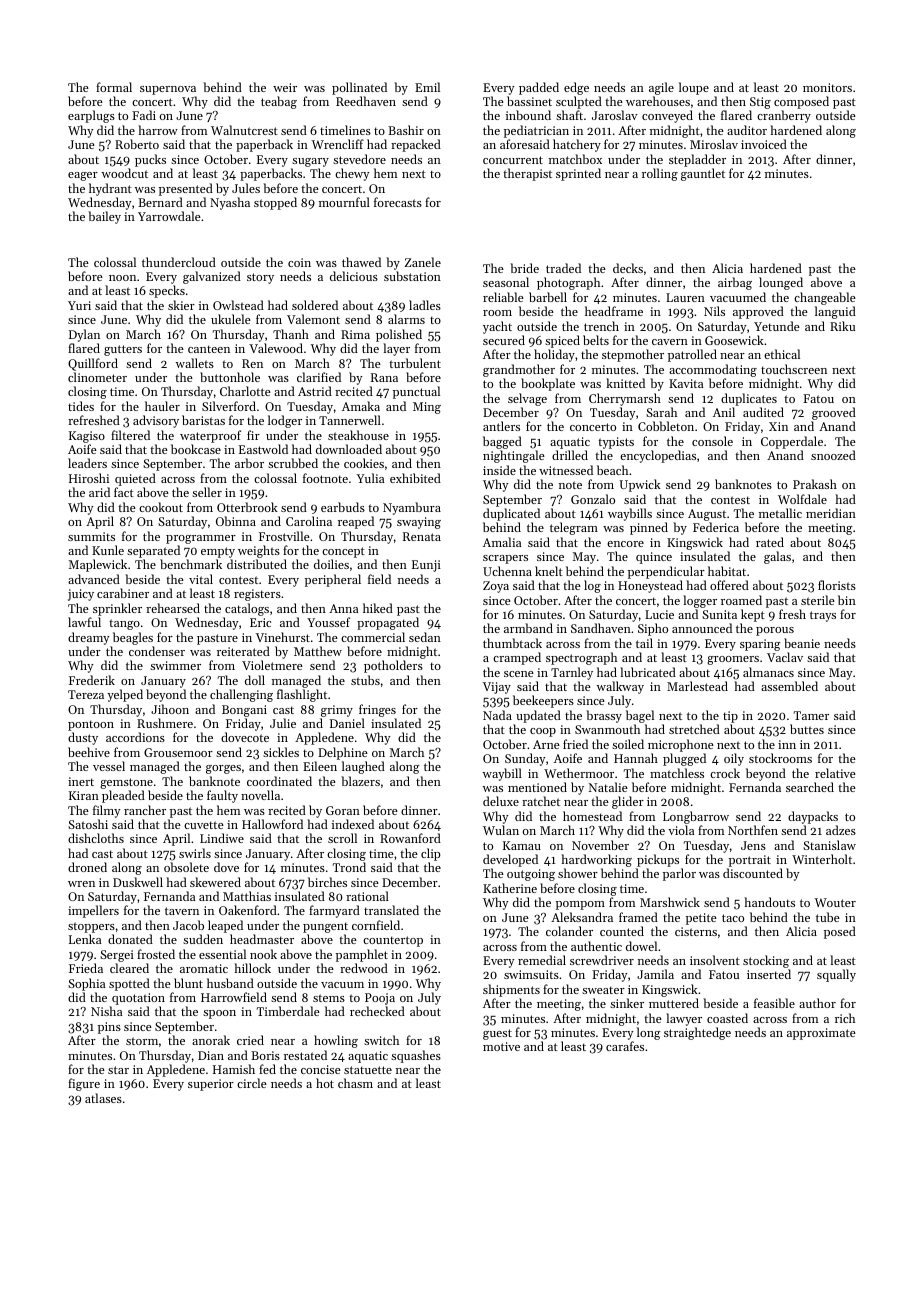  Describe the element at coordinates (579, 773) in the screenshot. I see `Wethermoor` at that location.
